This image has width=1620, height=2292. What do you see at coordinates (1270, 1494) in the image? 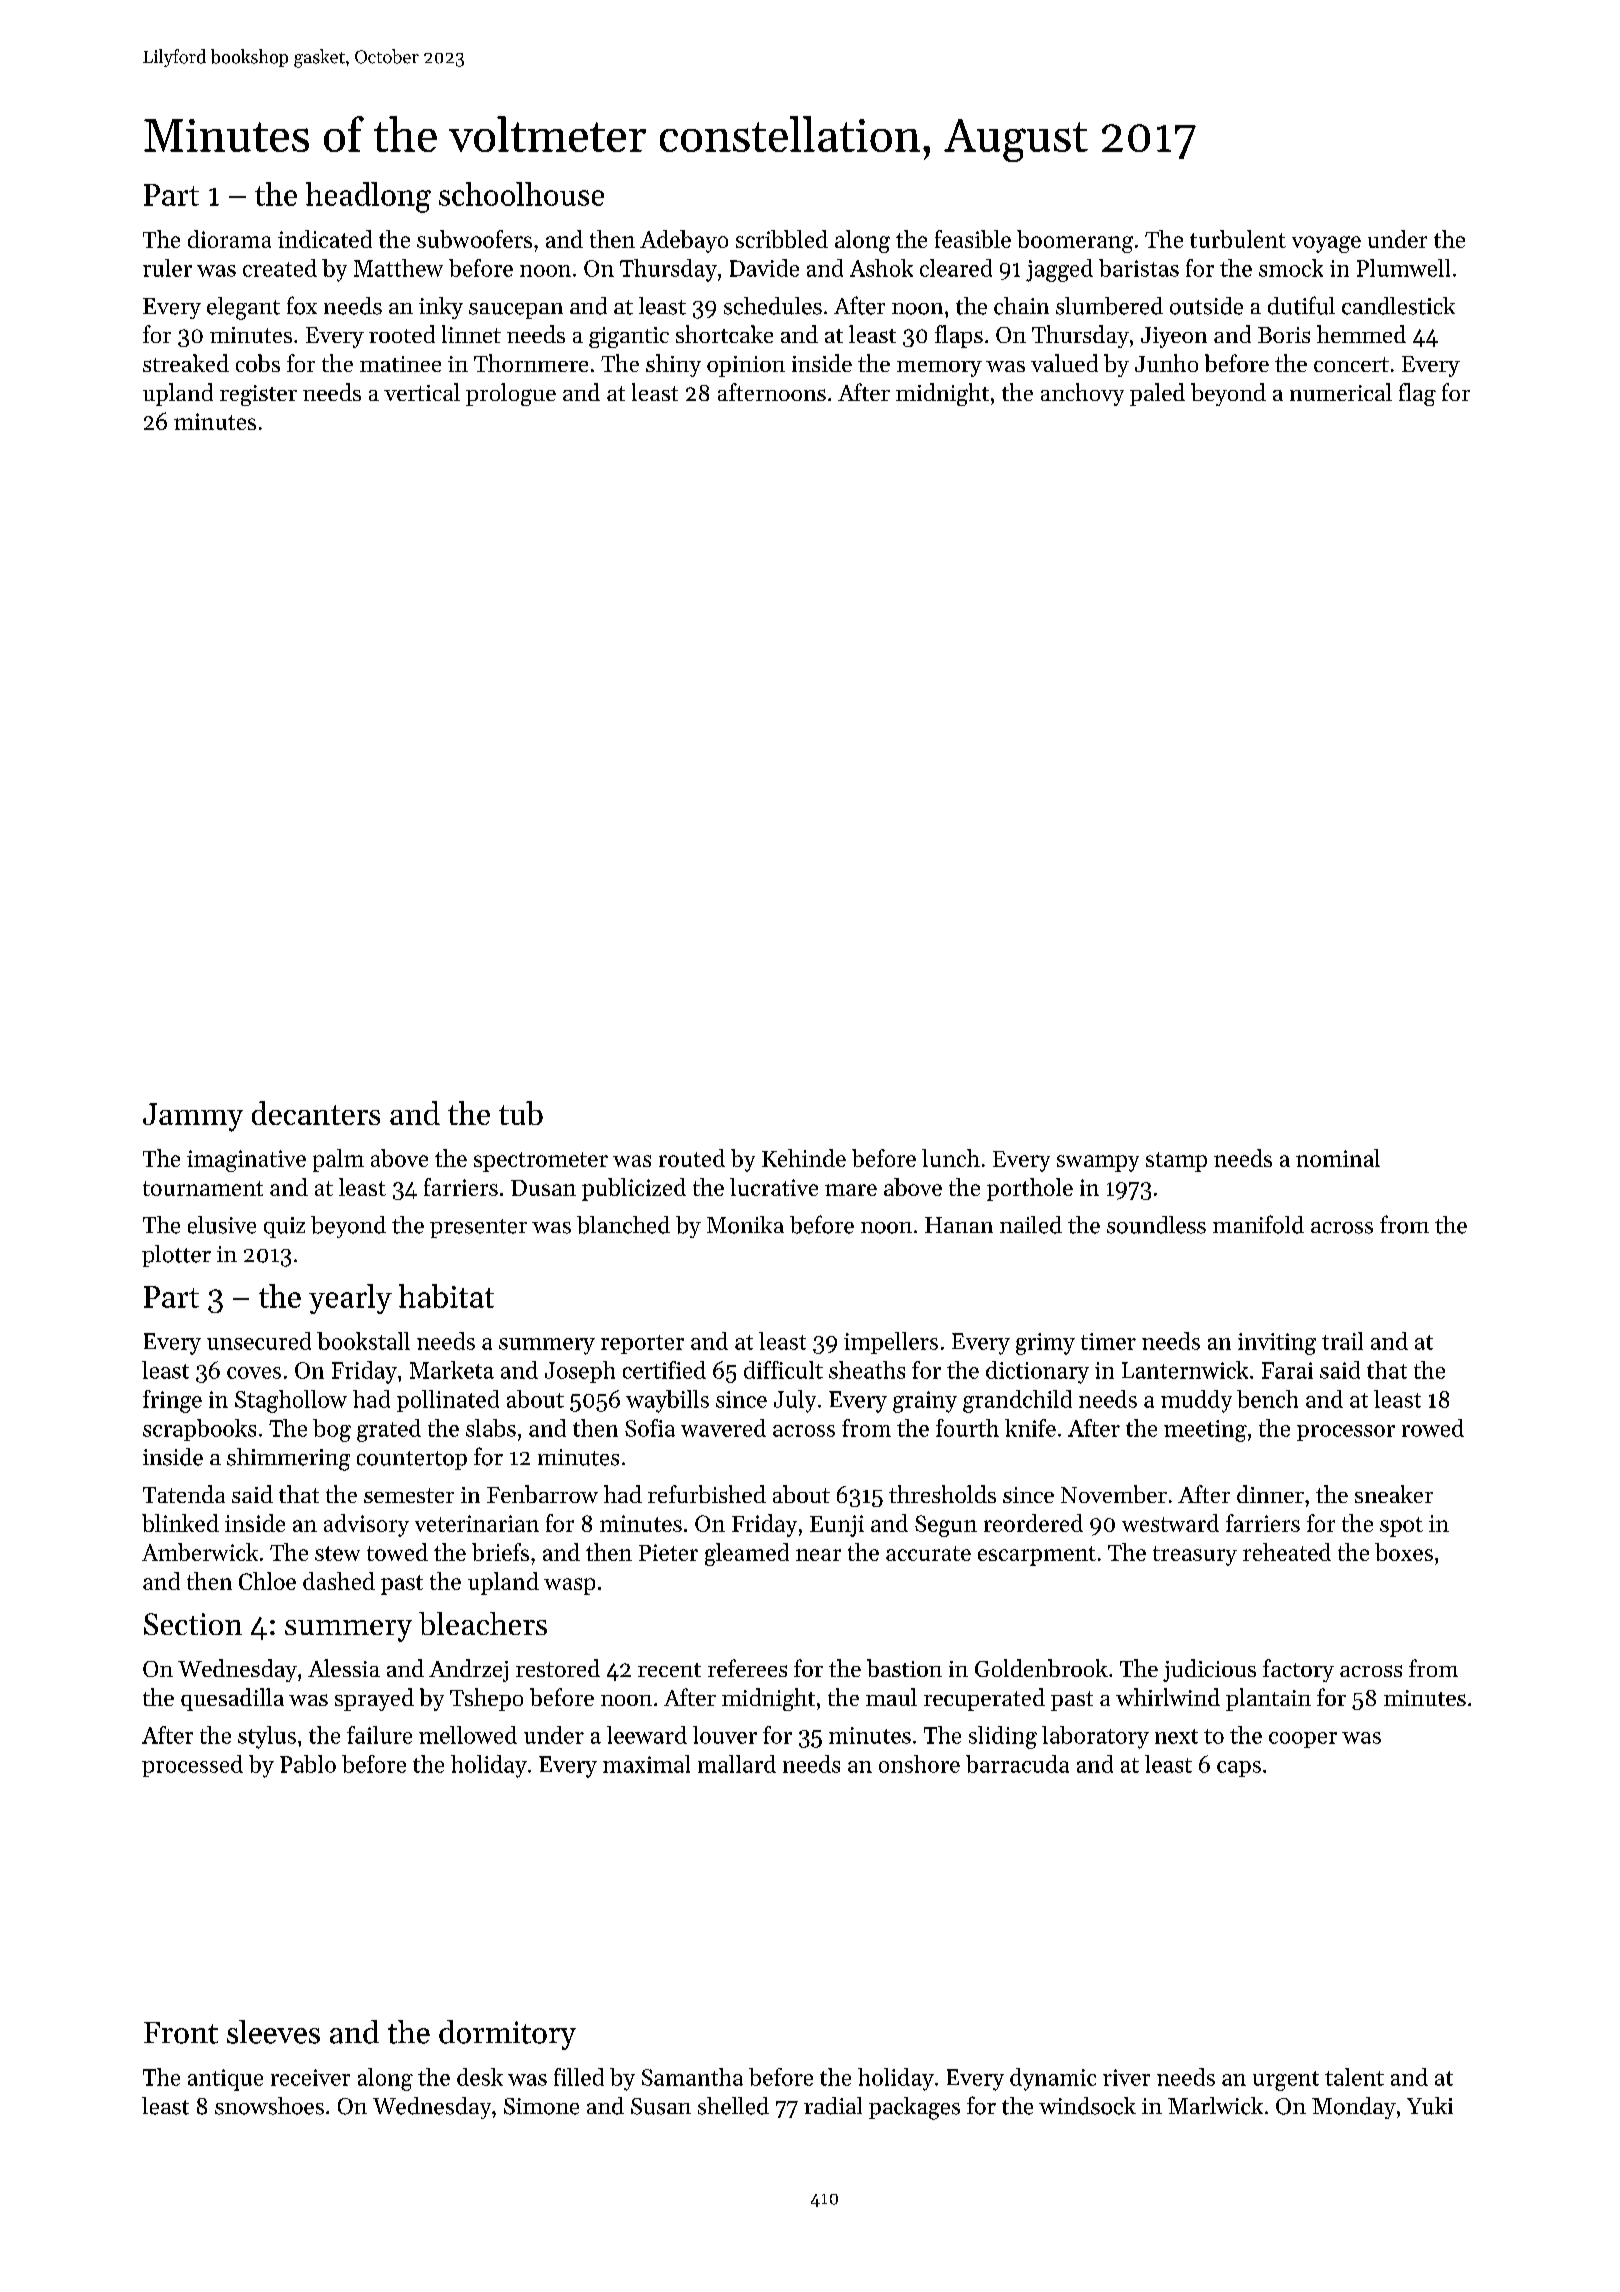
I see `dinner` at bounding box center [1270, 1494].
